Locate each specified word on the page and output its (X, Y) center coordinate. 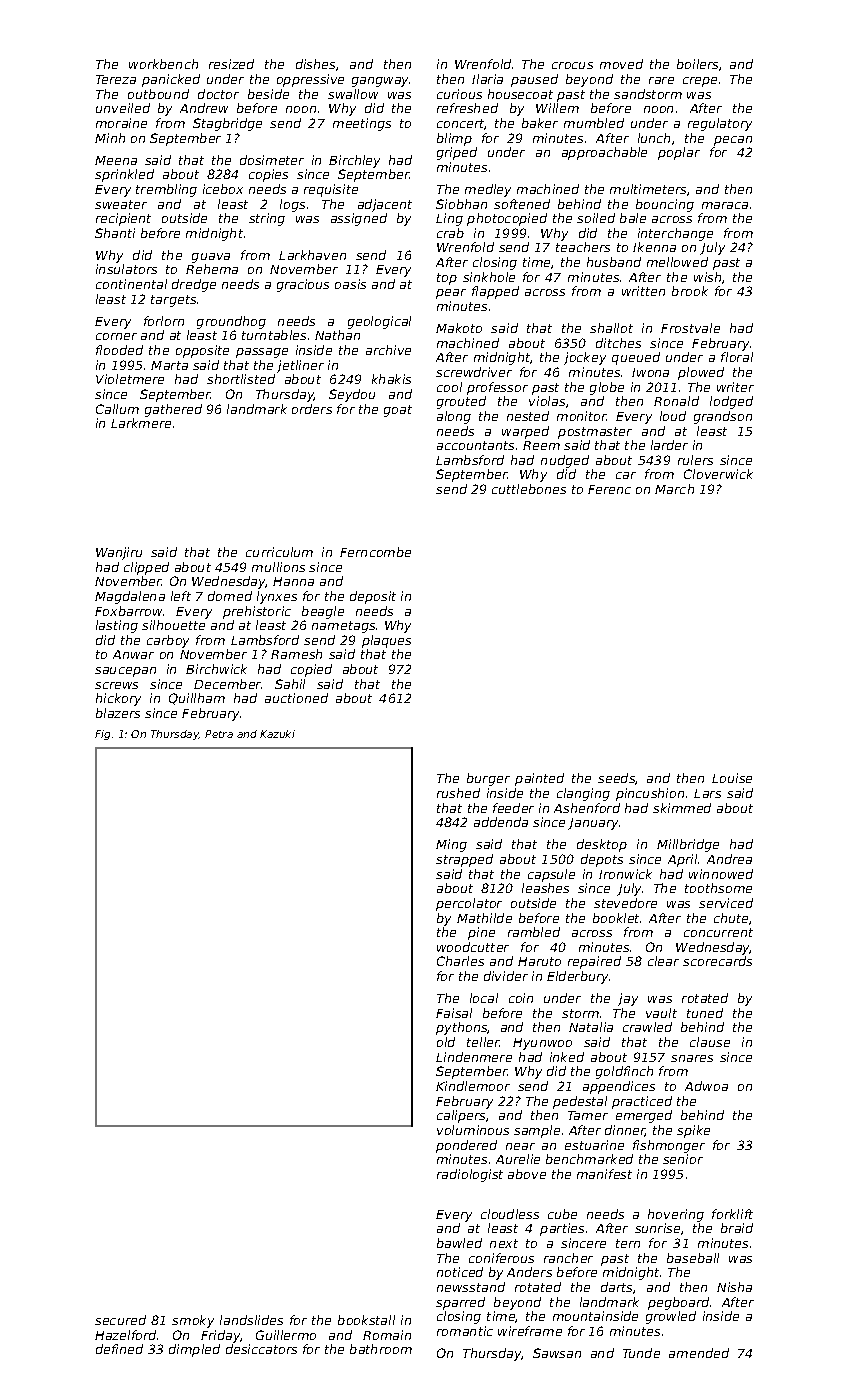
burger (488, 779)
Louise (732, 778)
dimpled (194, 1350)
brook (690, 291)
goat (398, 411)
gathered (173, 410)
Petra (219, 734)
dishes (315, 64)
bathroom (381, 1349)
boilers (697, 64)
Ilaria (487, 79)
